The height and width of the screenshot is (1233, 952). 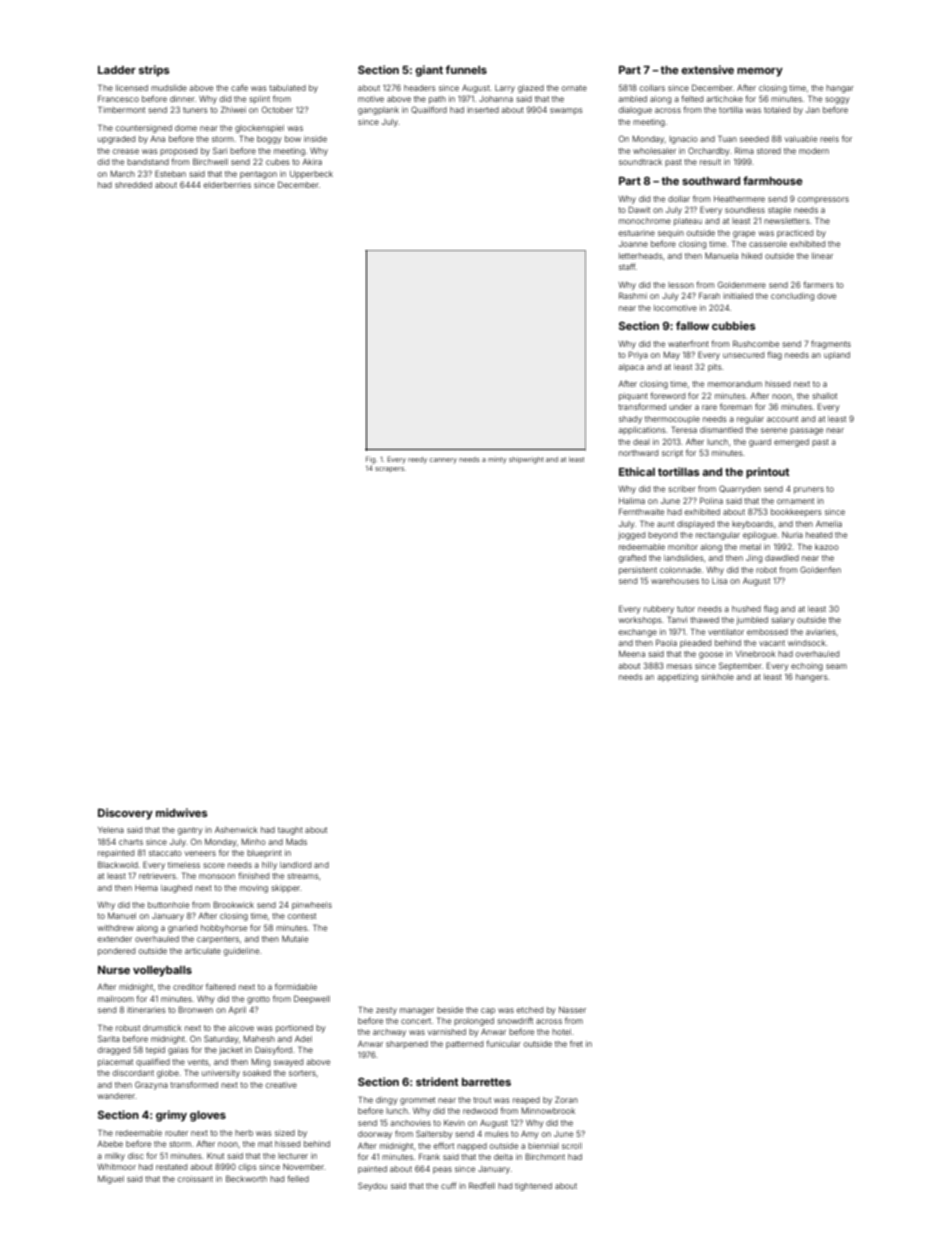 I want to click on Nasser, so click(x=572, y=1010).
